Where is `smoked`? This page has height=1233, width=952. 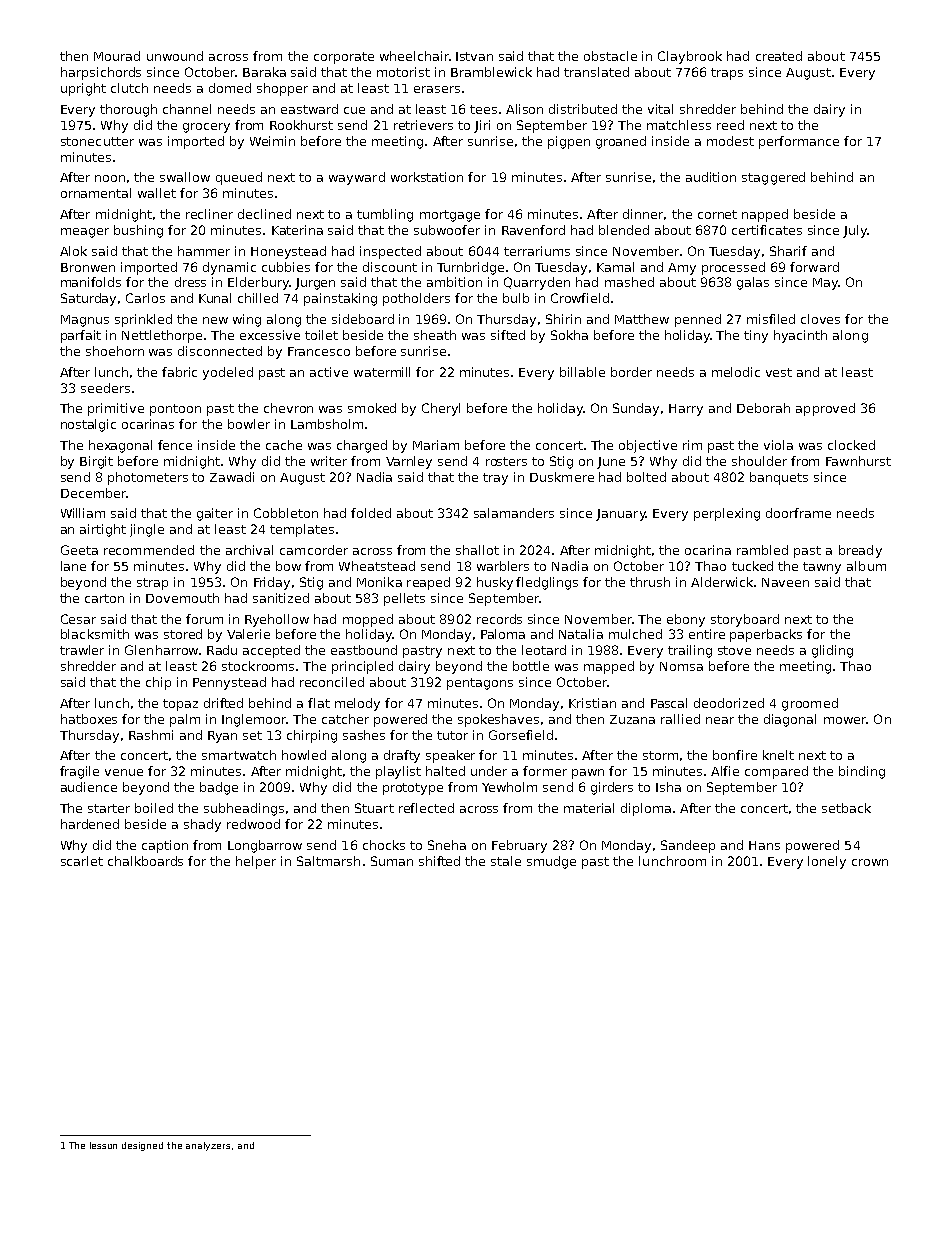 smoked is located at coordinates (372, 408).
